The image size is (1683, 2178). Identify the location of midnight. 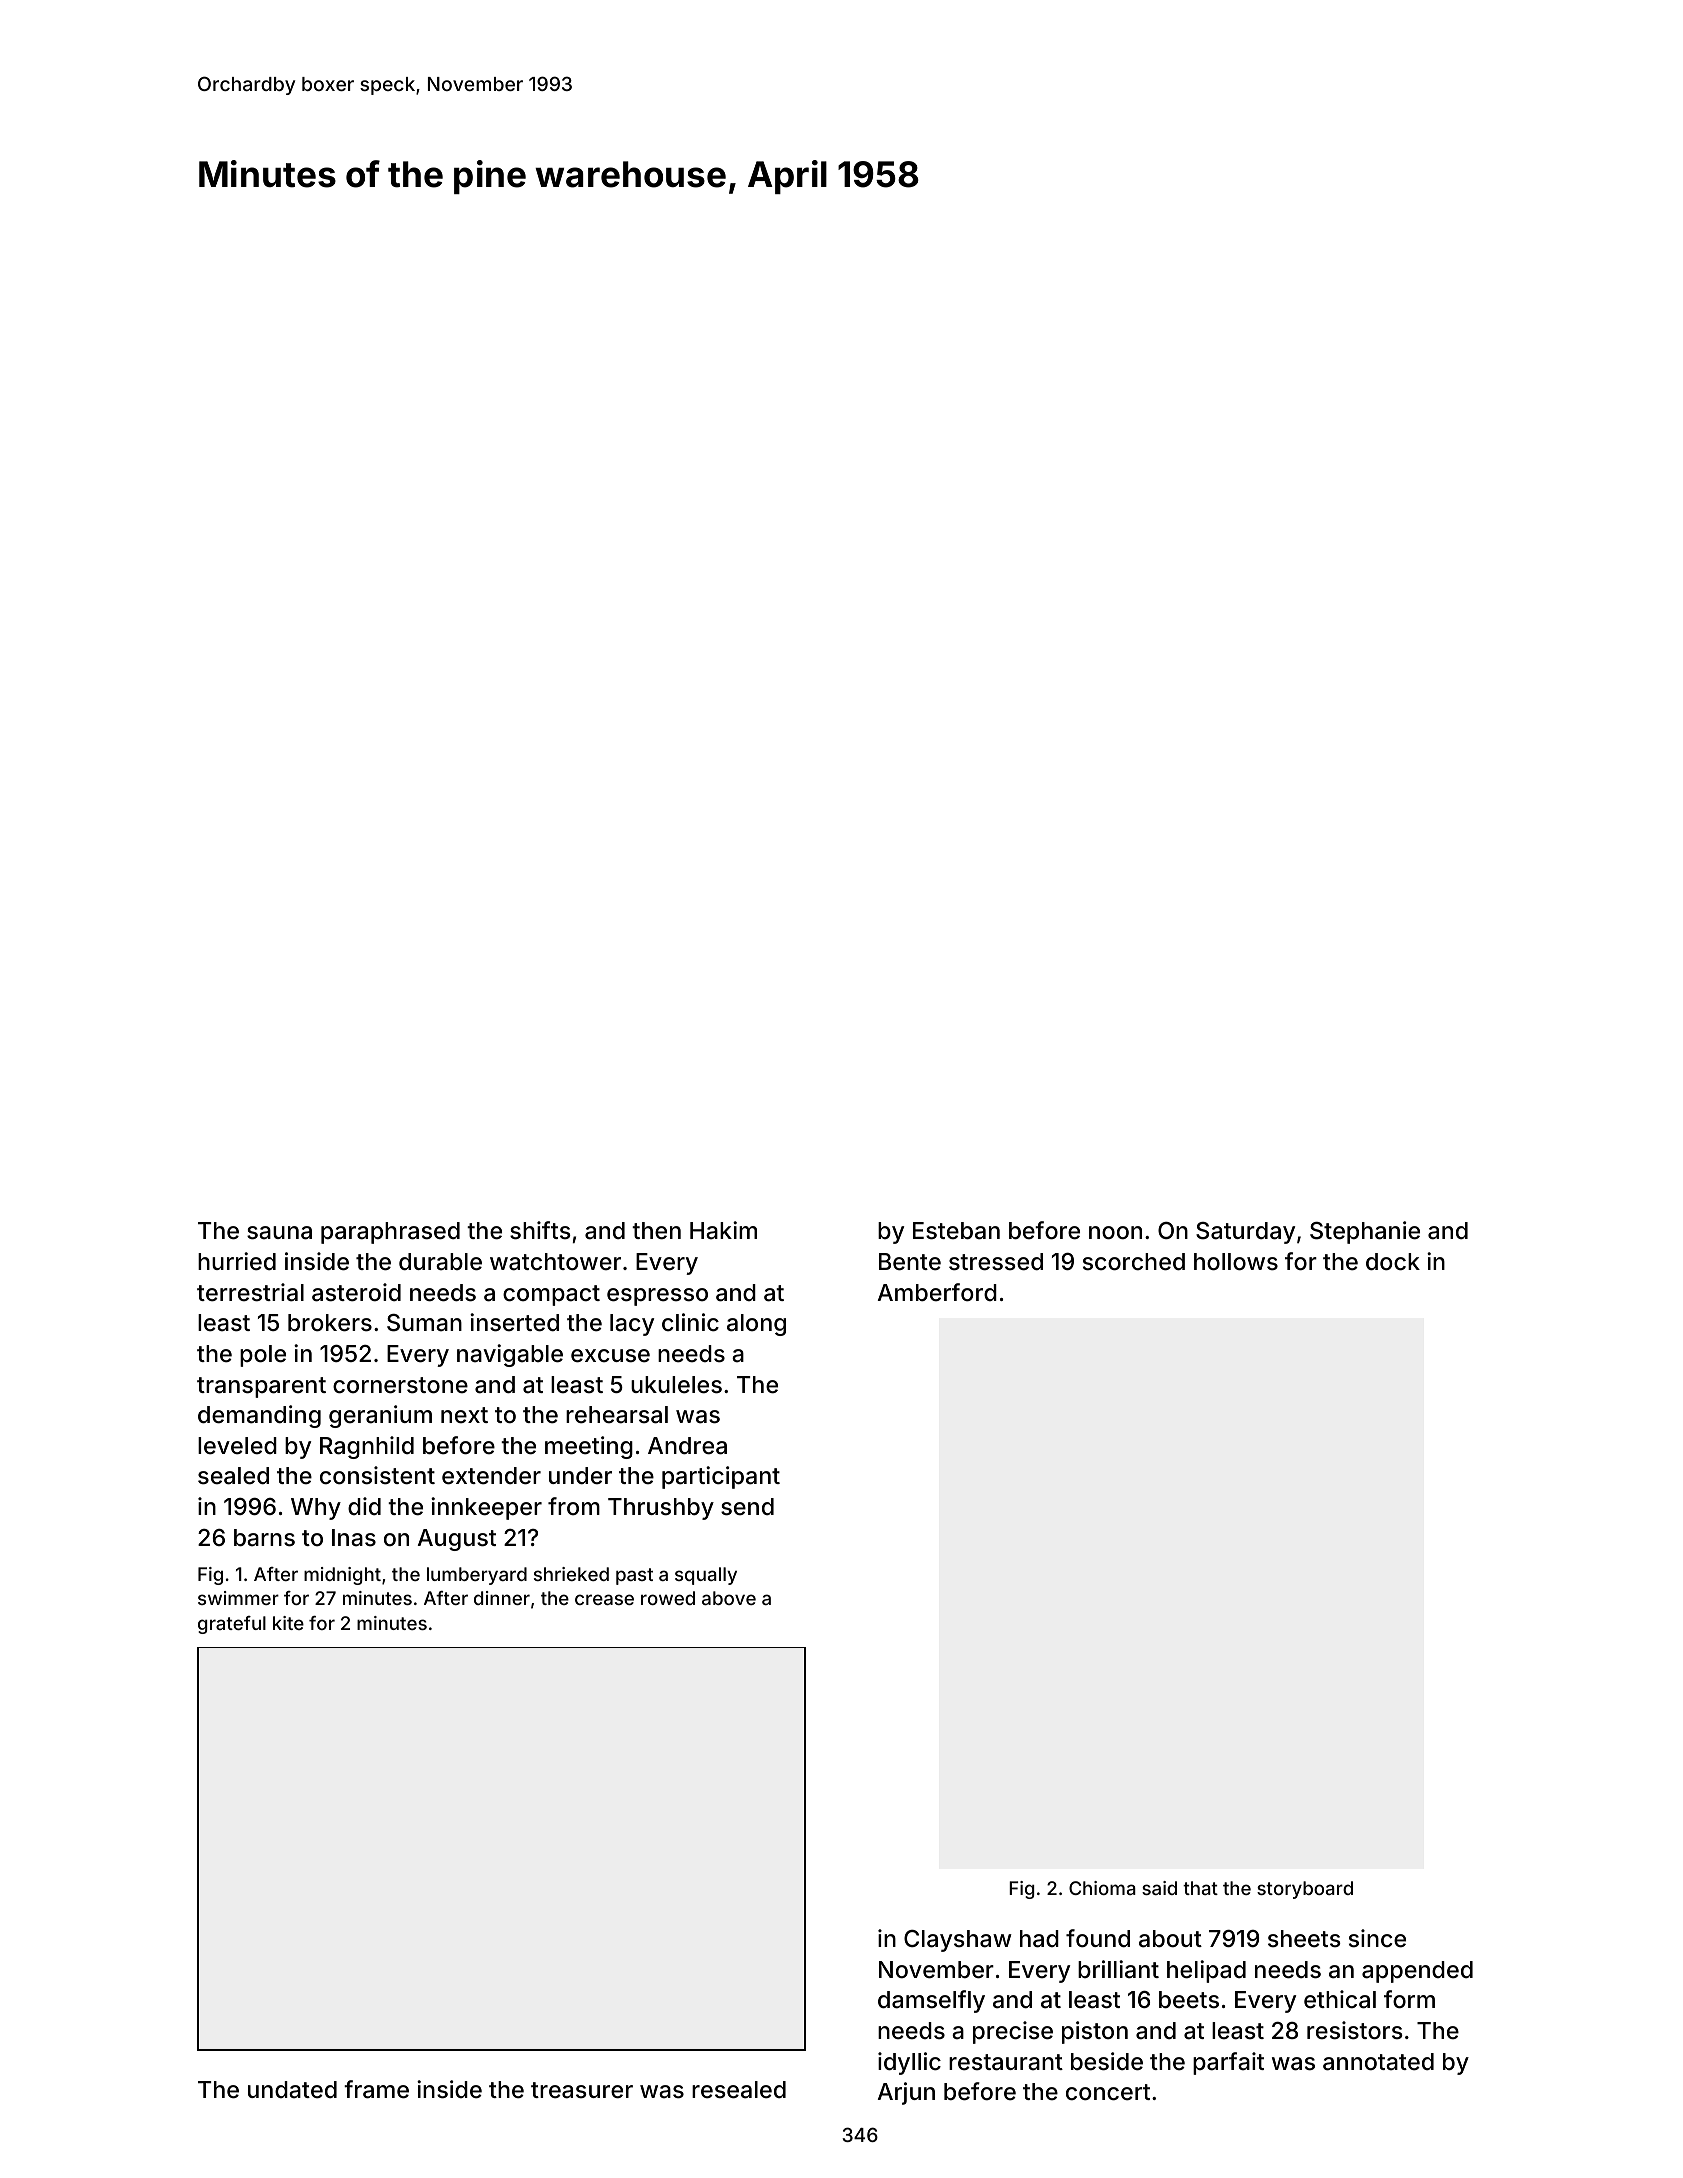
(342, 1576).
